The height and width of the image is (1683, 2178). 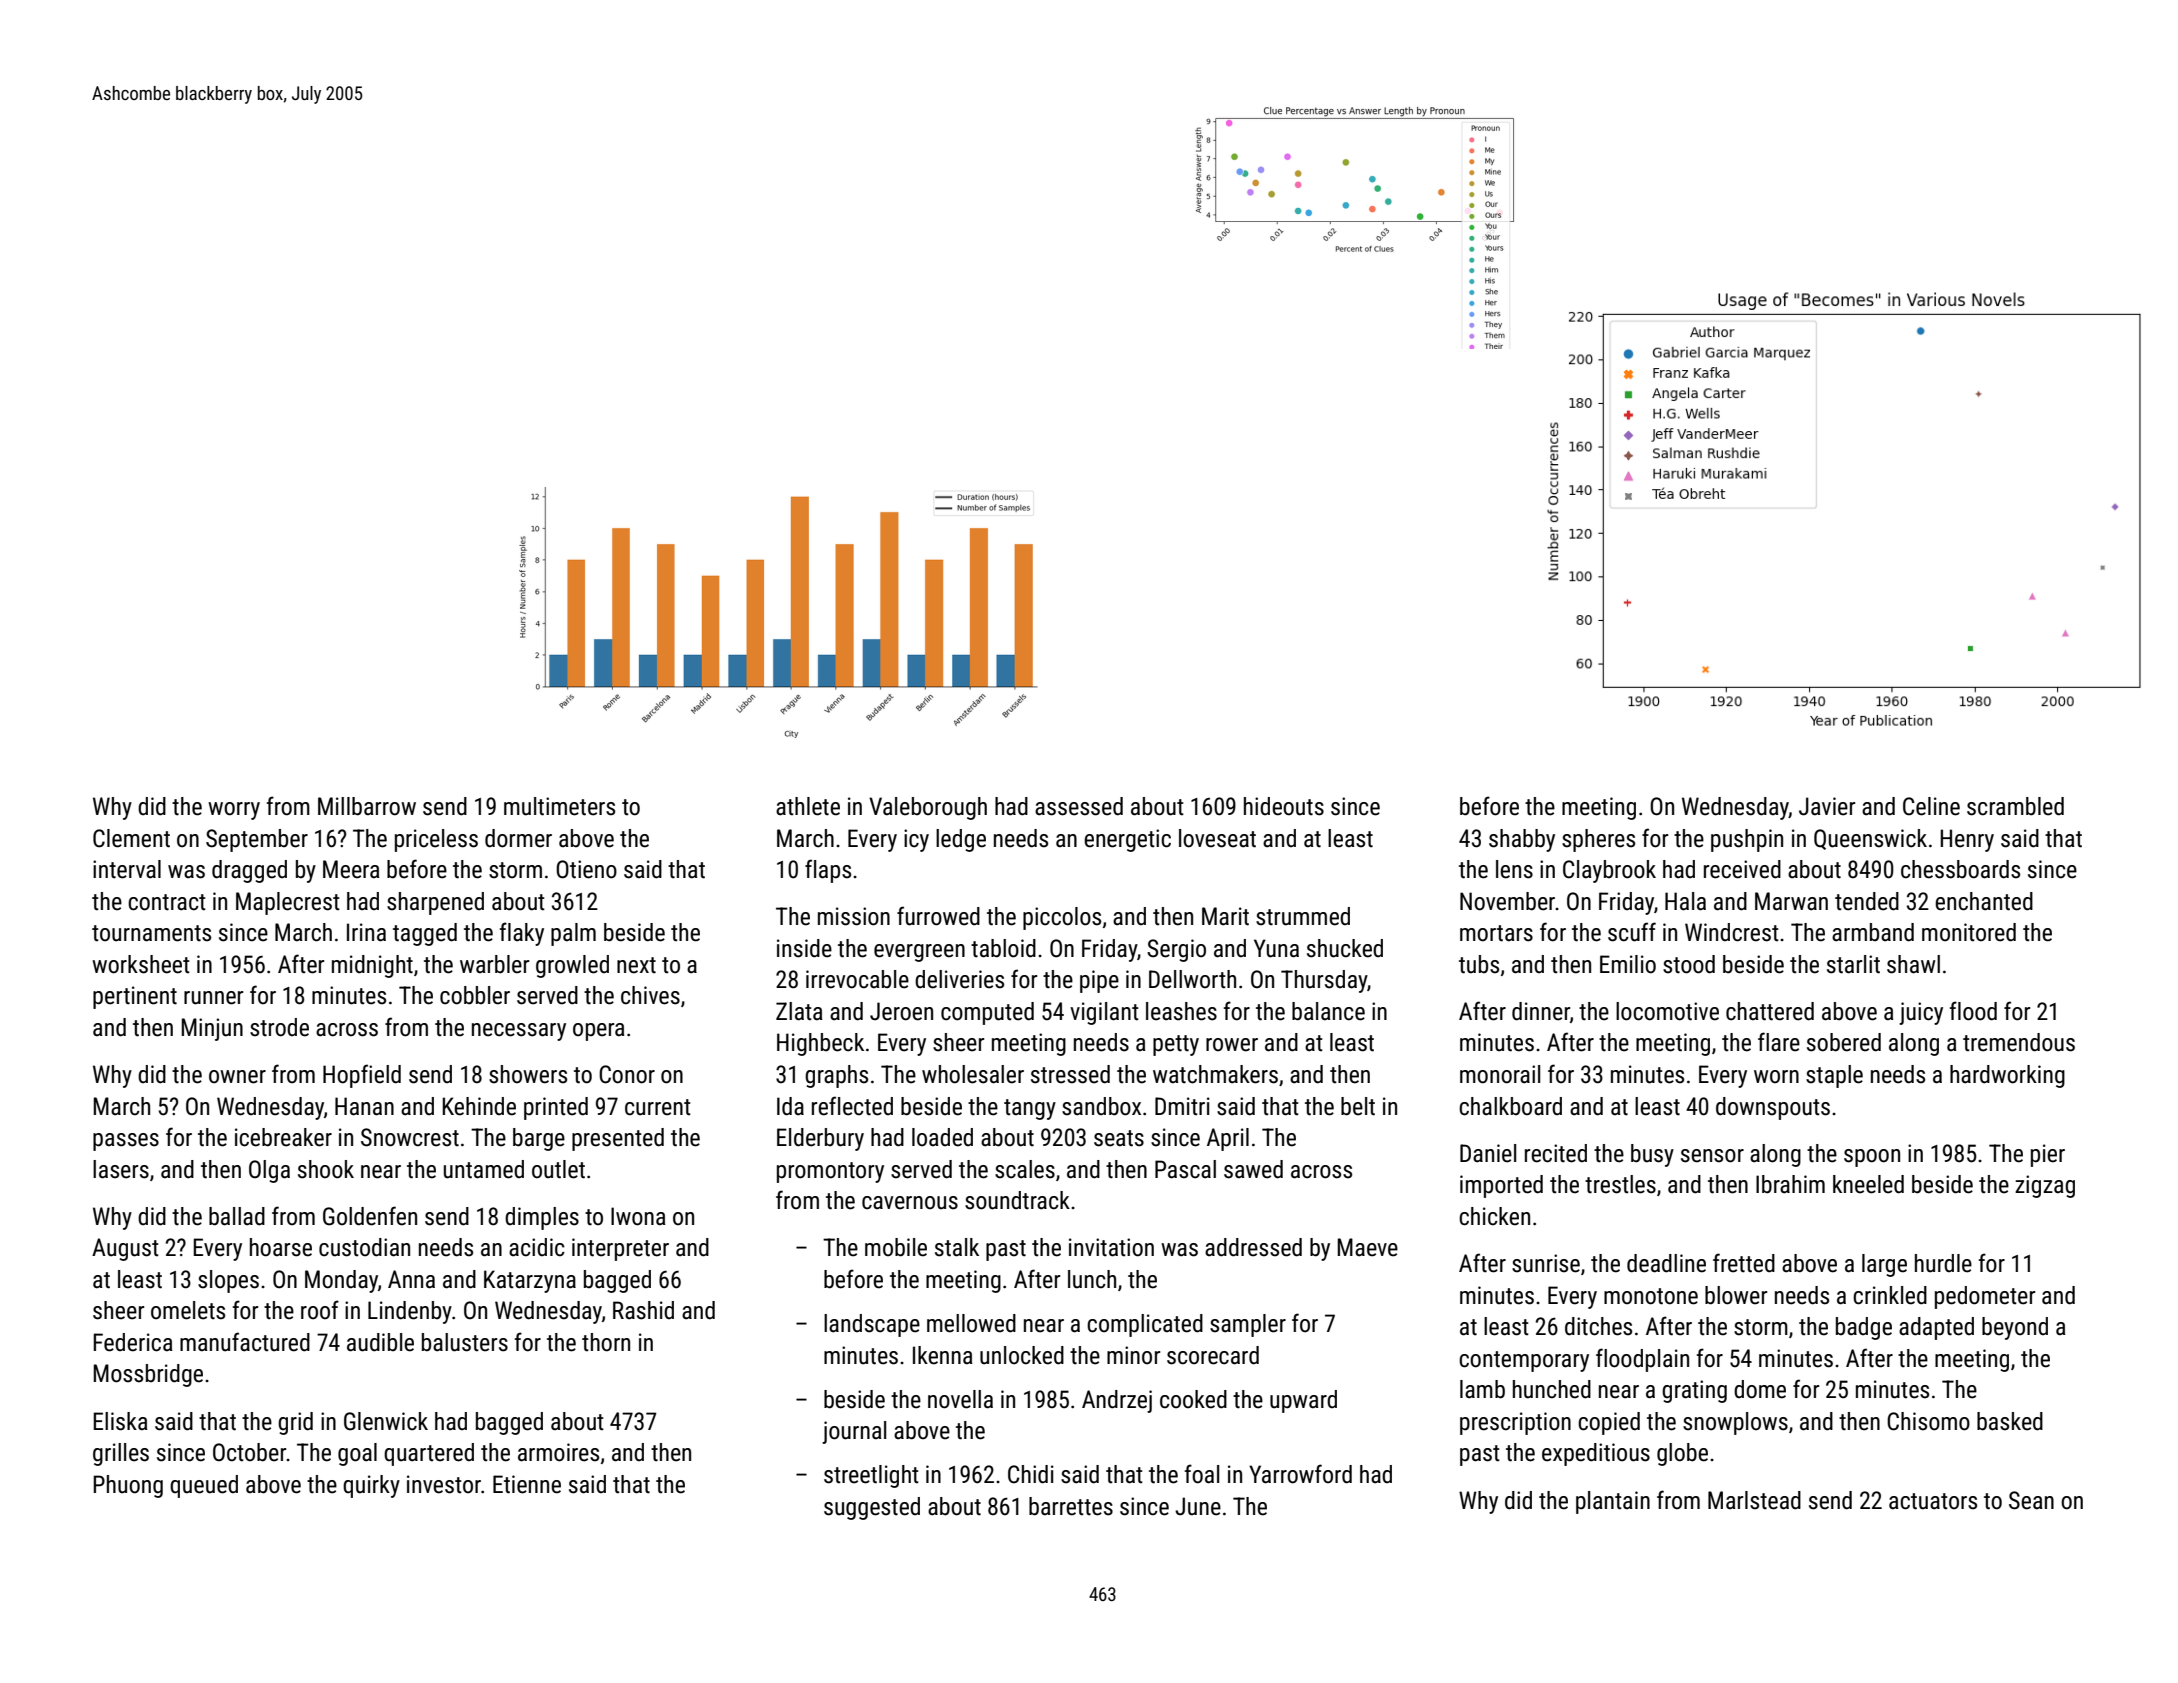 I want to click on belt, so click(x=1358, y=1106).
